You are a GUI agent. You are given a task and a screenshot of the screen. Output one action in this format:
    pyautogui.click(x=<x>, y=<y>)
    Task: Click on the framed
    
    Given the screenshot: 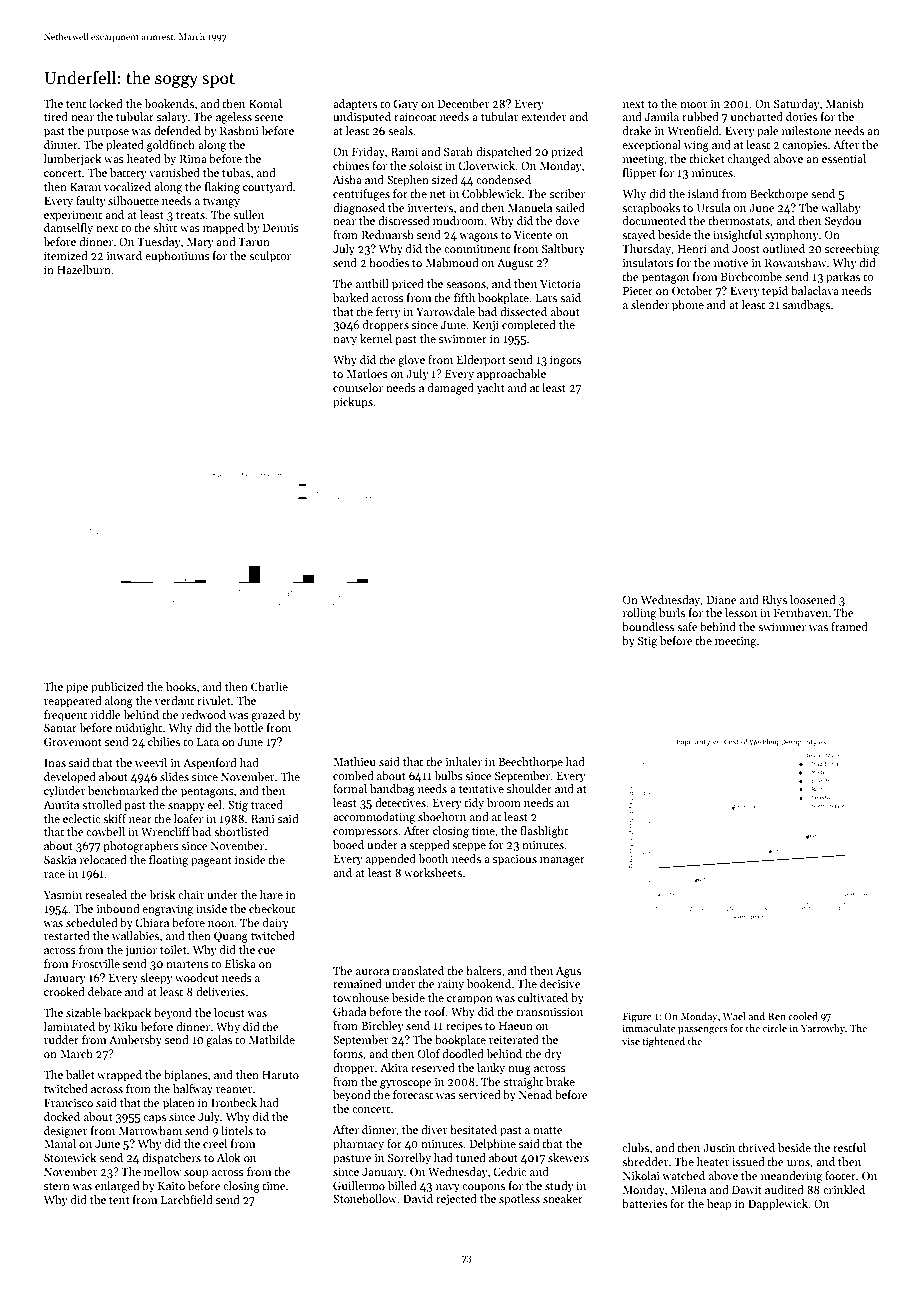 What is the action you would take?
    pyautogui.click(x=849, y=626)
